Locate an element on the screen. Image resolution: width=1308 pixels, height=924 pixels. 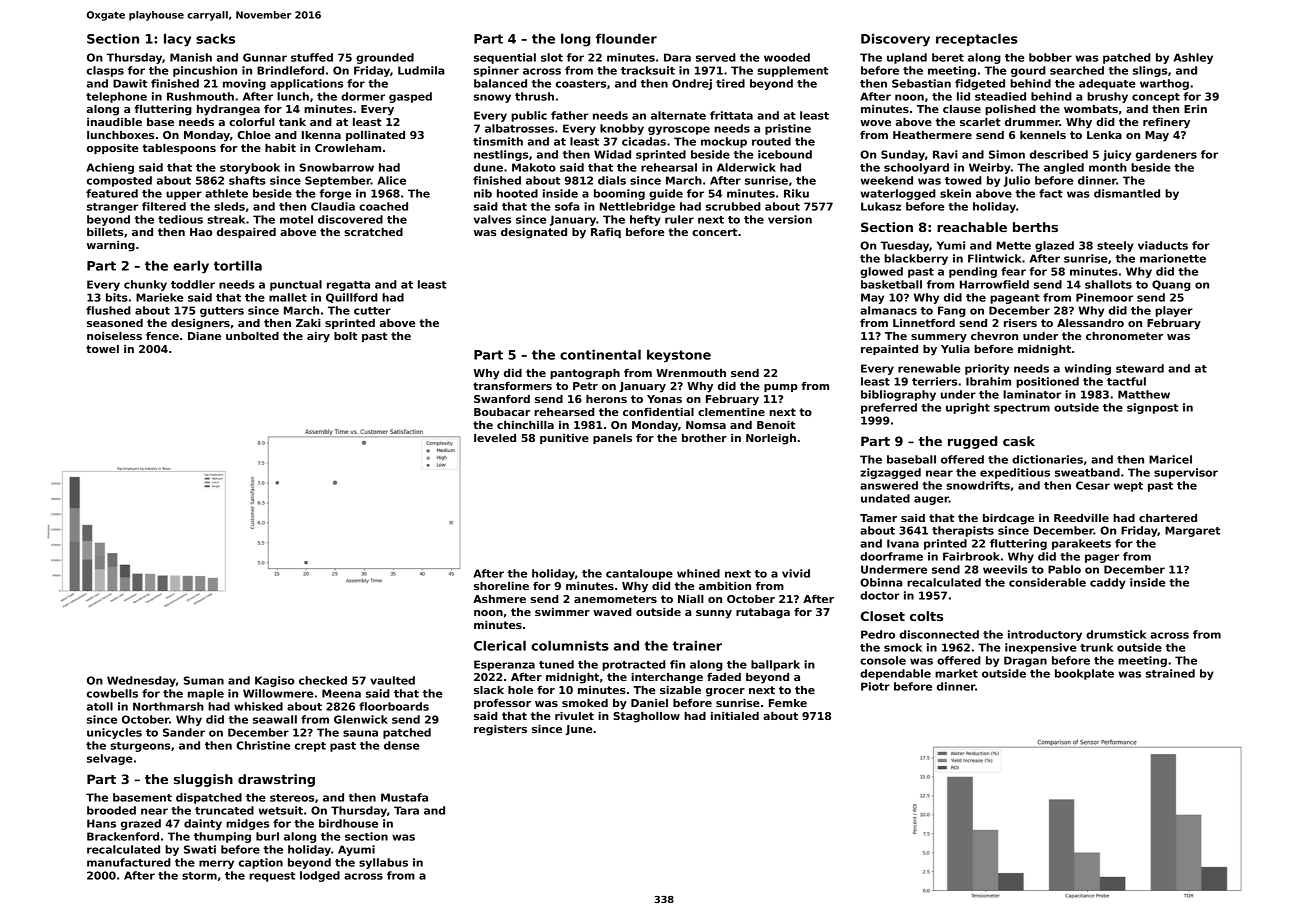
Diane is located at coordinates (204, 336).
